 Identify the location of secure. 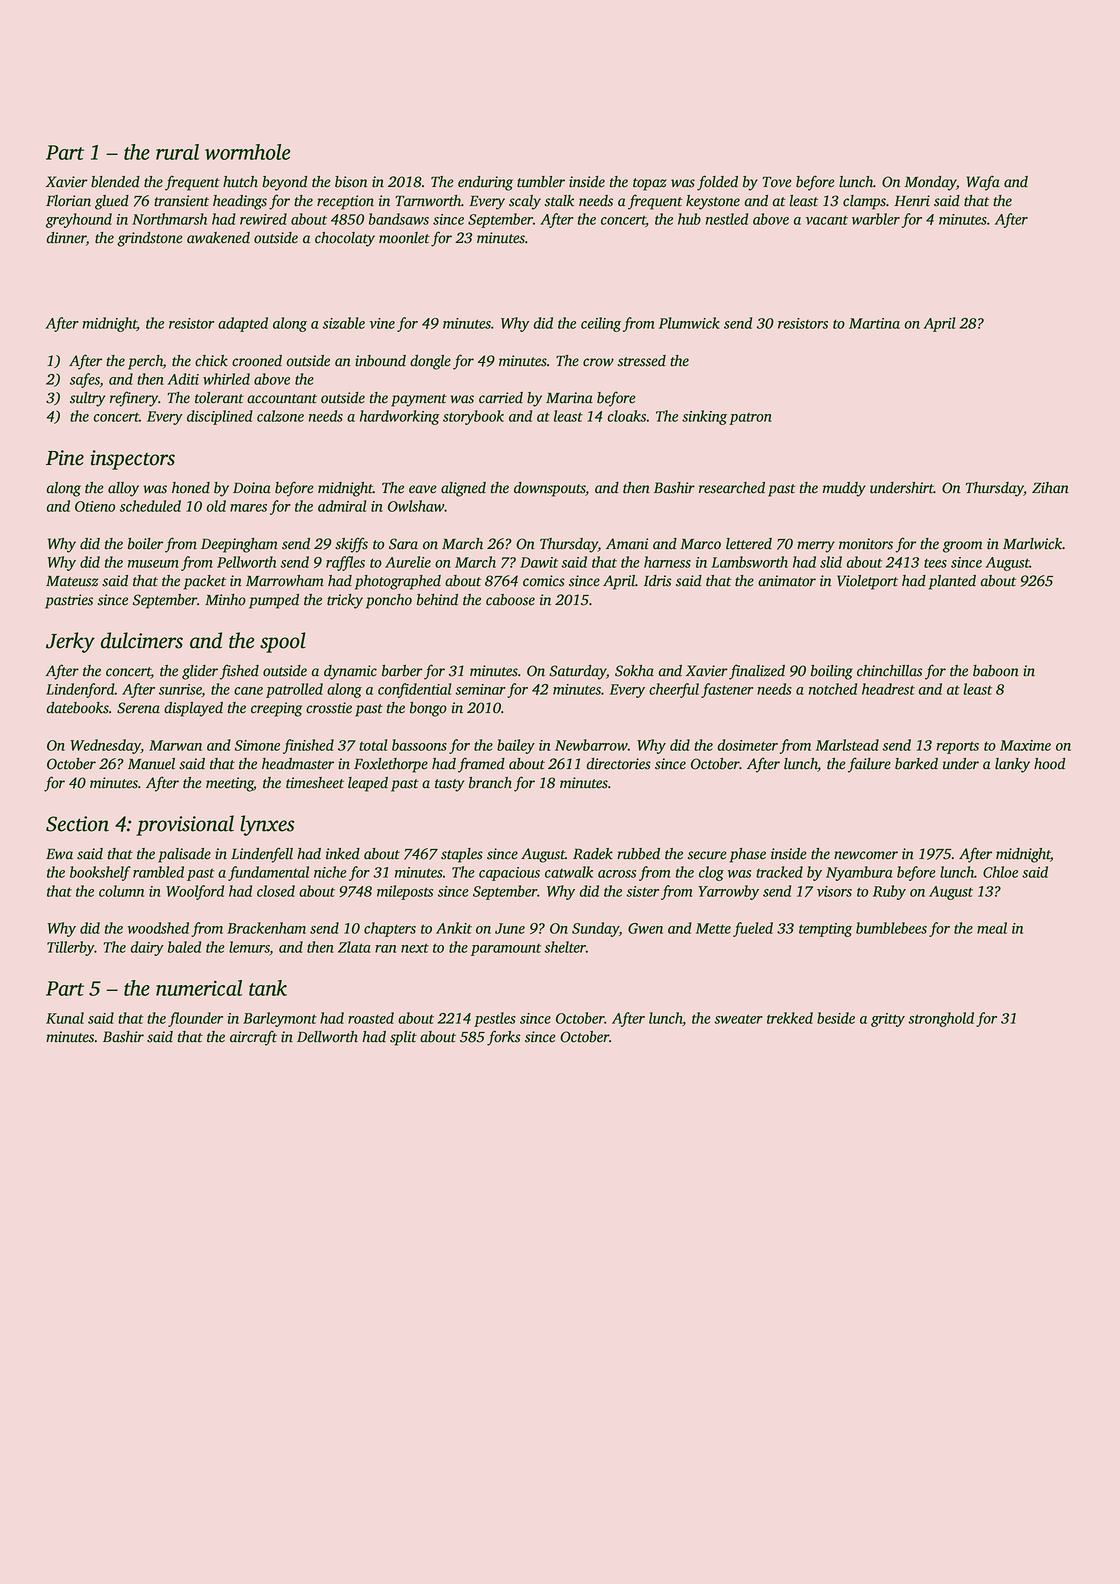
(707, 855).
